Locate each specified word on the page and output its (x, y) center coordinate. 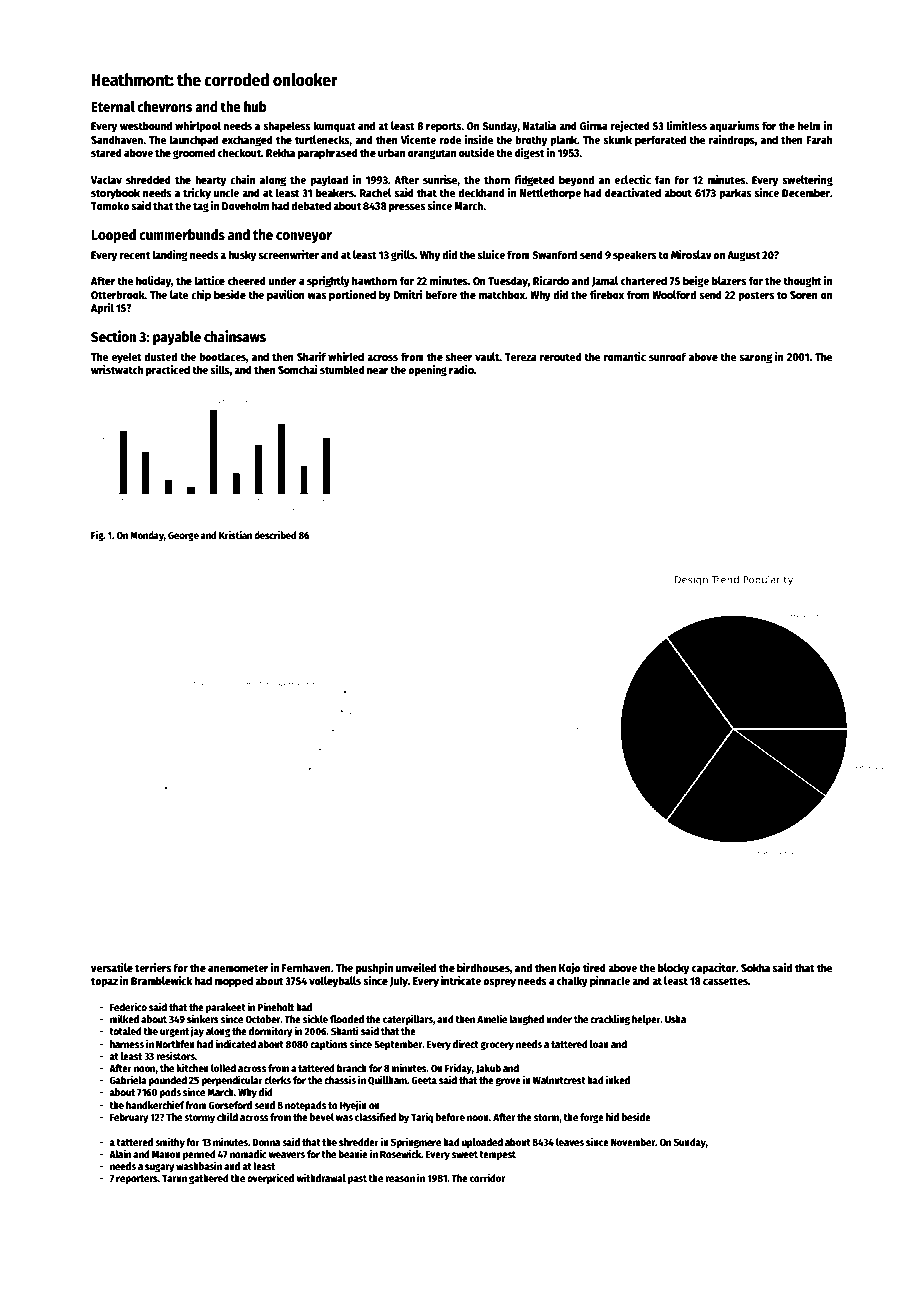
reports (444, 127)
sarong (756, 359)
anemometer (238, 968)
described (275, 535)
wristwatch (117, 369)
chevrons (165, 106)
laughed (526, 1020)
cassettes (725, 981)
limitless (687, 125)
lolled (223, 1068)
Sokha (755, 967)
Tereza (521, 357)
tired (594, 967)
